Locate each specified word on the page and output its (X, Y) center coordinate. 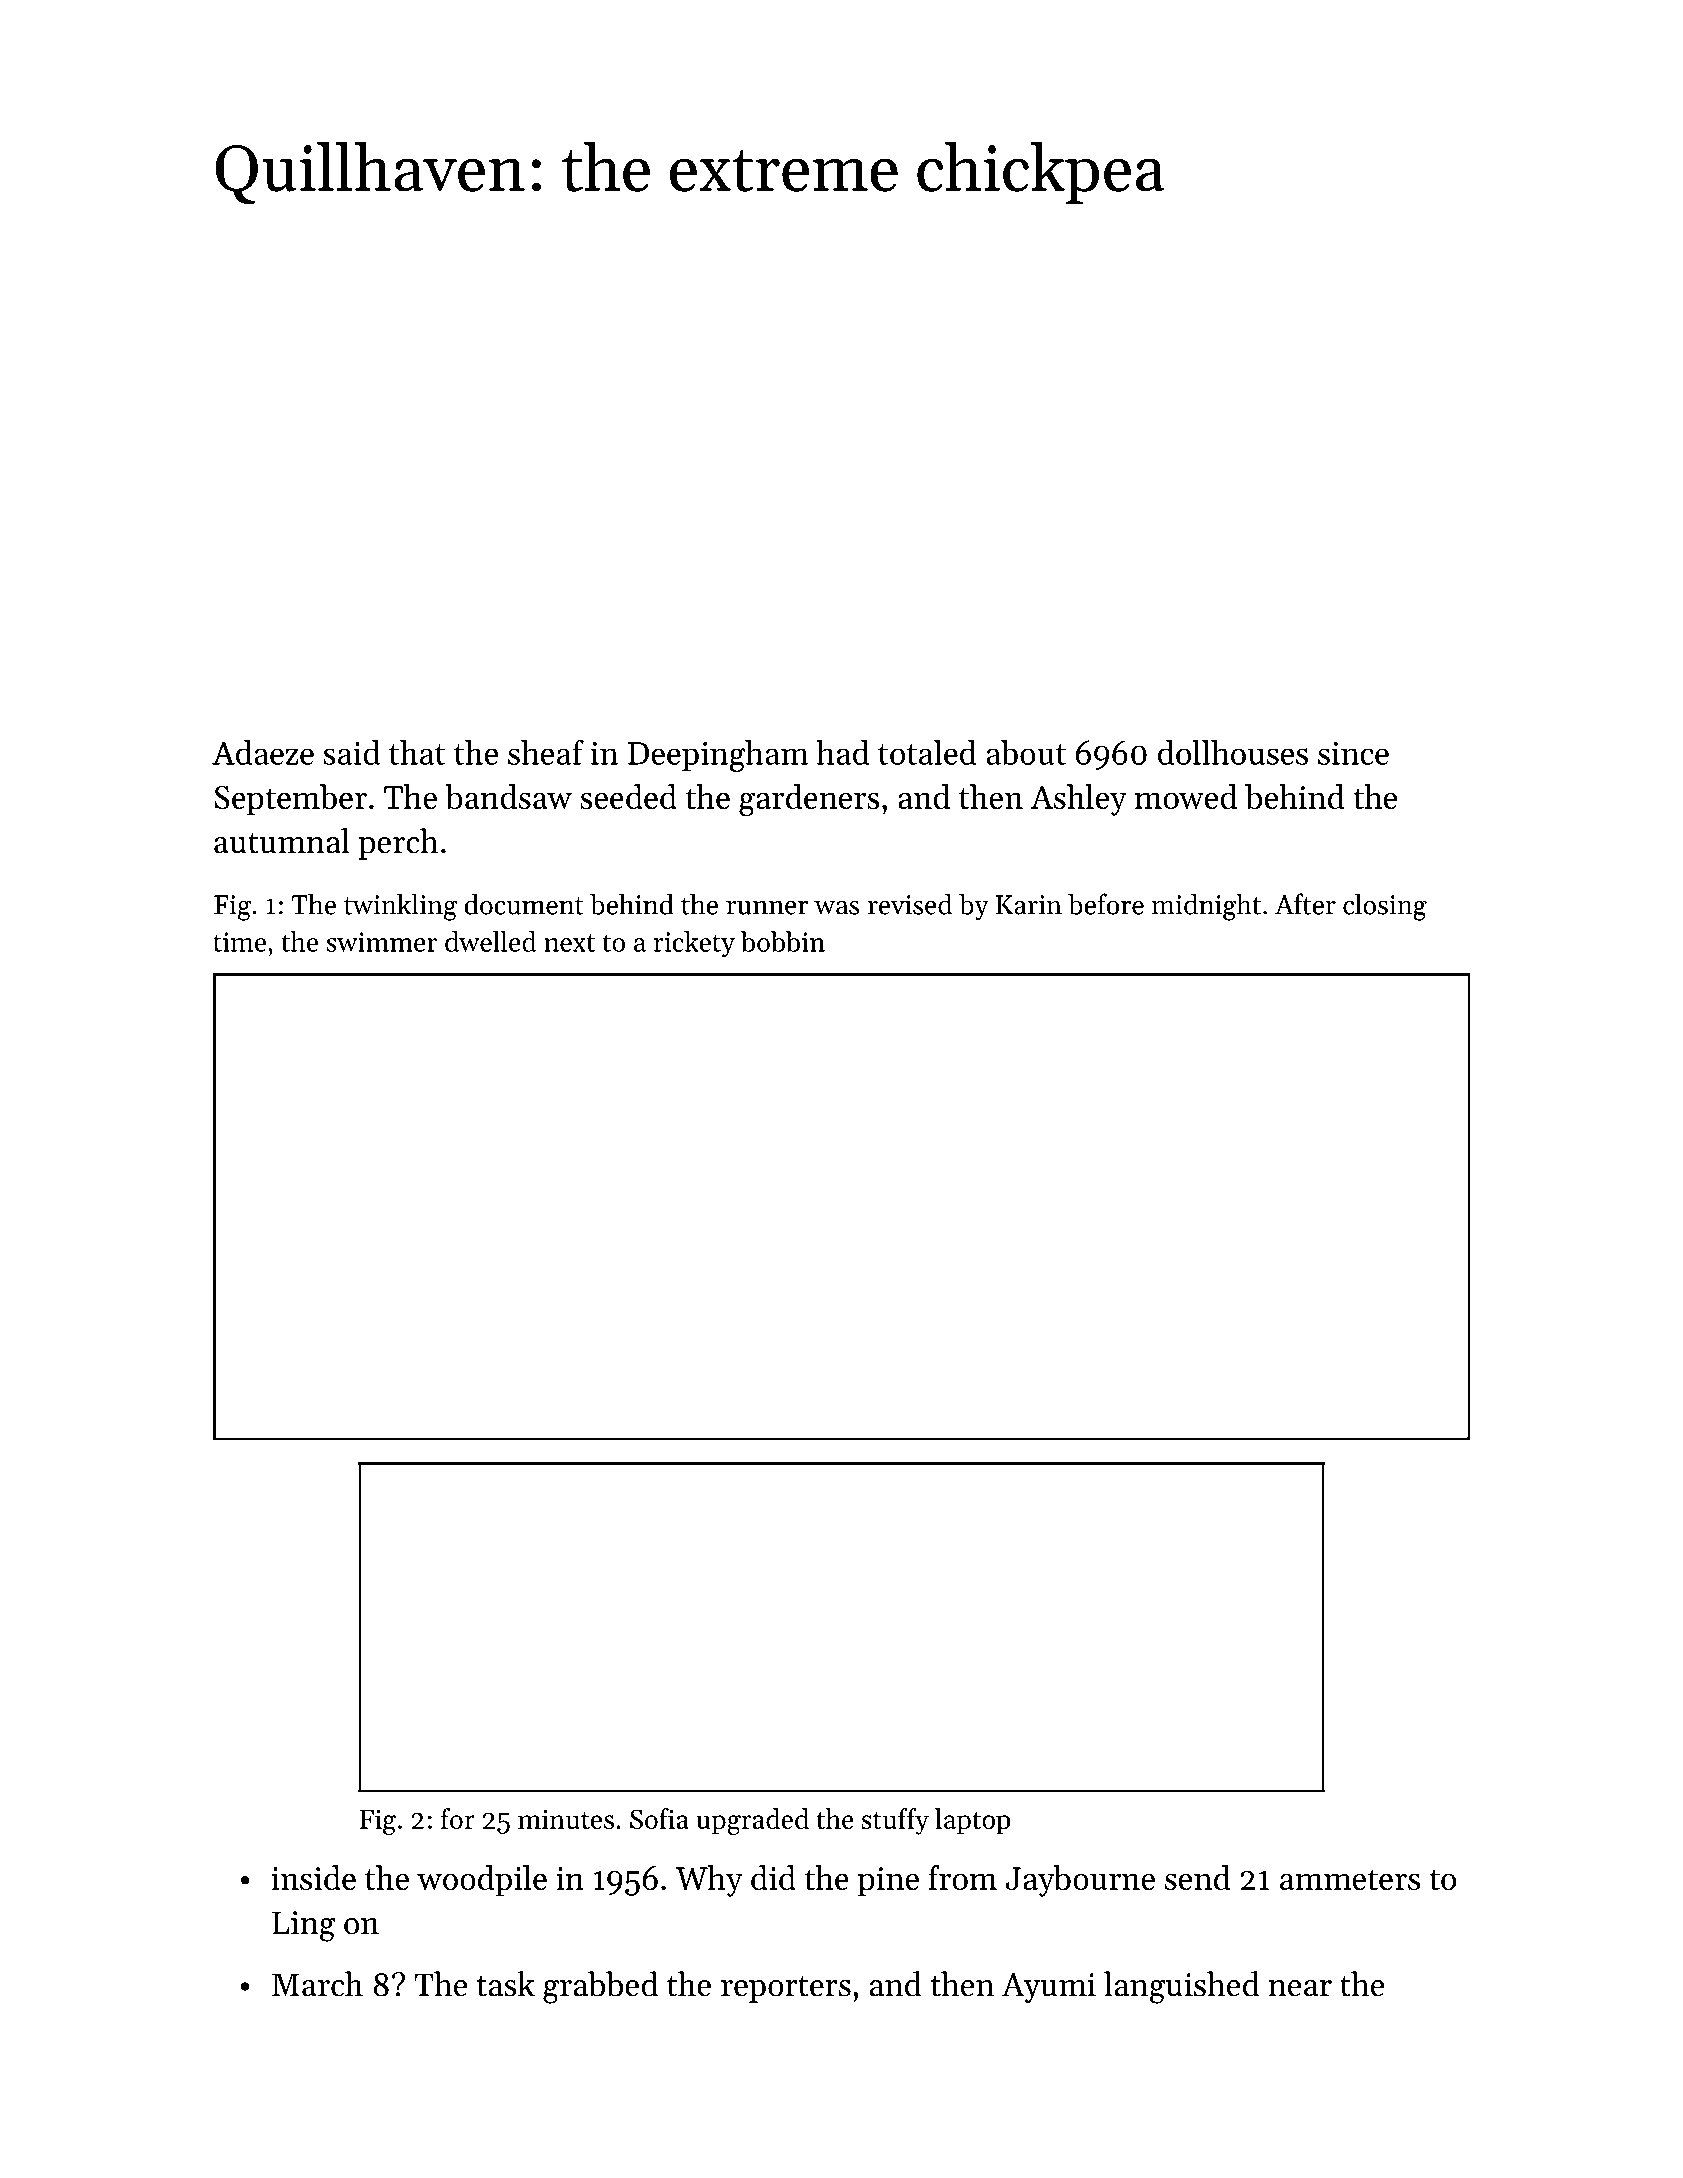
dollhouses (1233, 752)
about (1026, 752)
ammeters (1350, 1879)
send (1198, 1877)
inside (313, 1877)
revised (910, 904)
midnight (1206, 907)
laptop (973, 1821)
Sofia (659, 1818)
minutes (566, 1819)
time (239, 942)
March (317, 1984)
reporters (786, 1989)
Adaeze (263, 752)
